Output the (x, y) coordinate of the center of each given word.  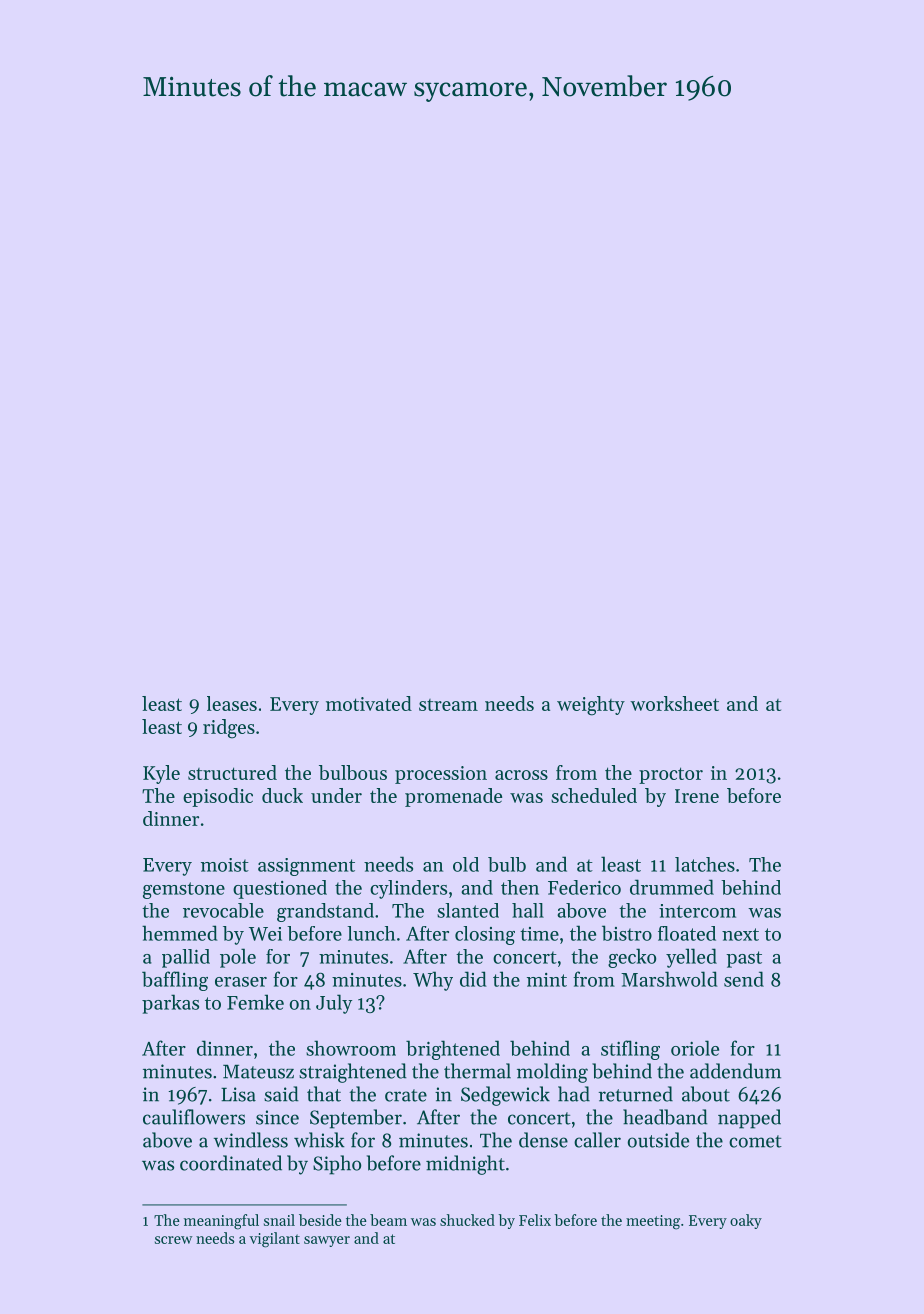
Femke (255, 1002)
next (740, 934)
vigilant (274, 1240)
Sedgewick (505, 1096)
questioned (280, 889)
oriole (695, 1048)
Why (433, 981)
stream (448, 705)
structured (232, 772)
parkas (170, 1004)
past (744, 959)
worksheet (674, 703)
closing (485, 935)
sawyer (327, 1241)
